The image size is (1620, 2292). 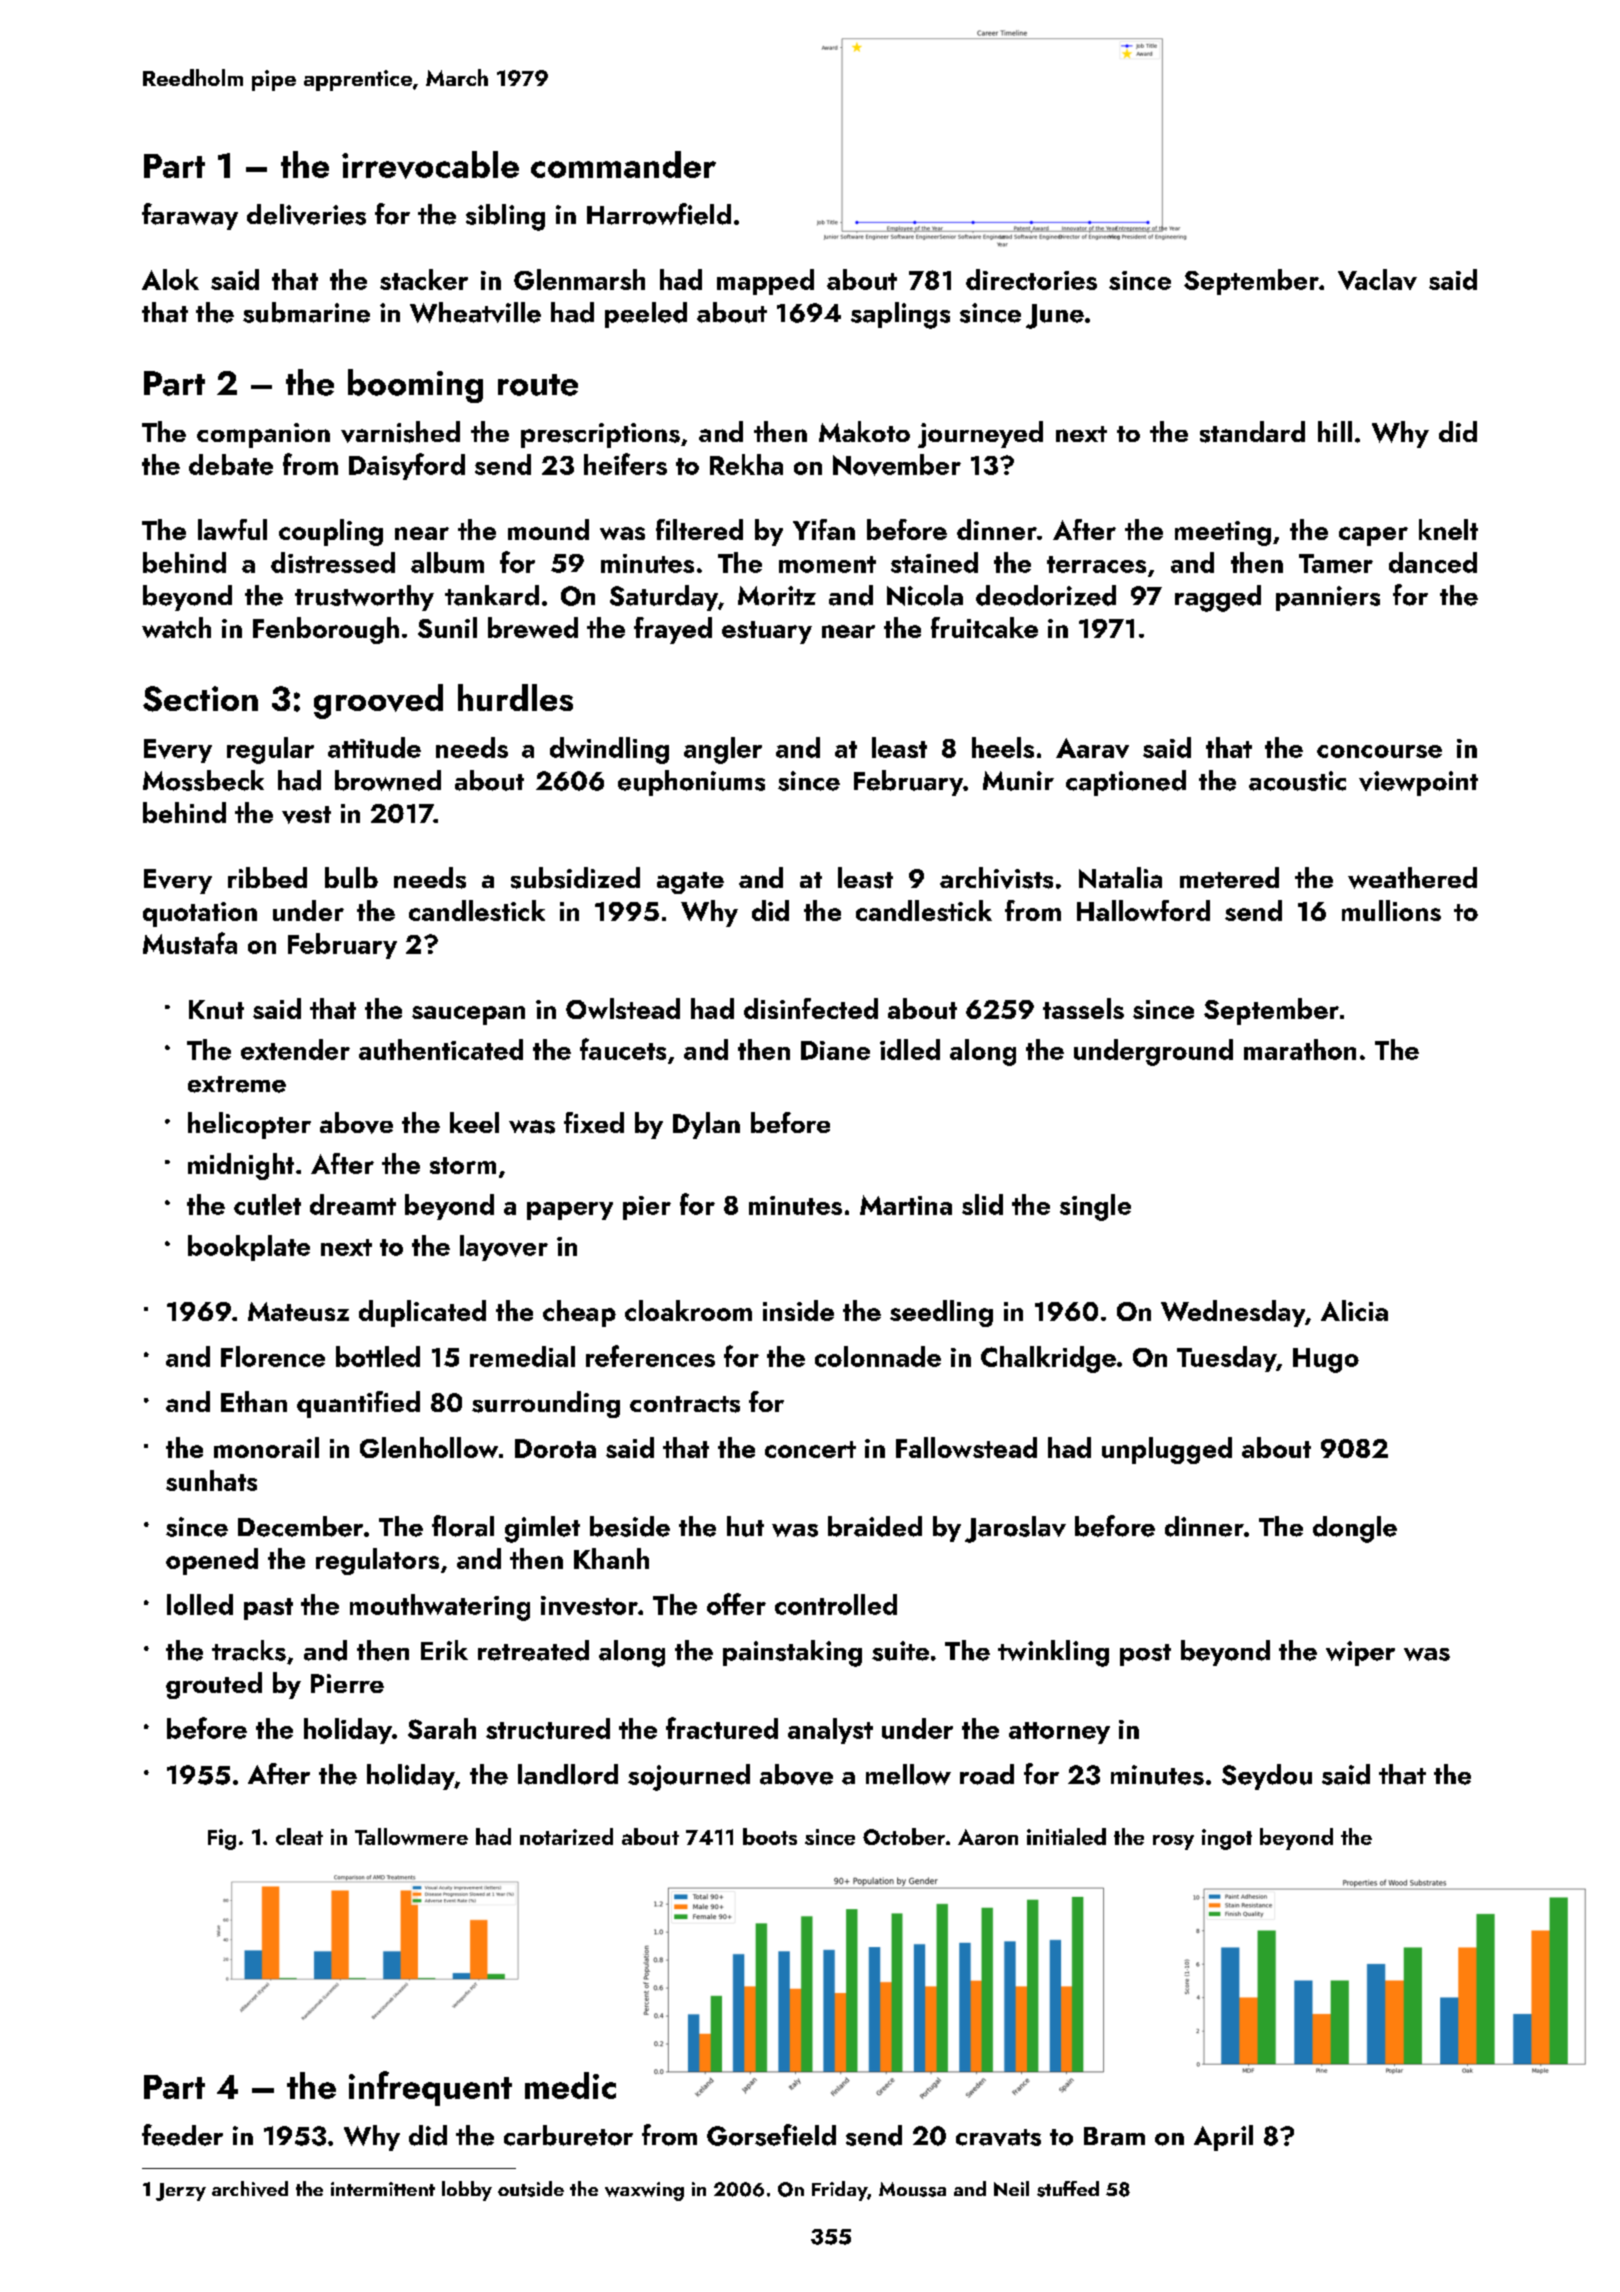 What do you see at coordinates (1252, 432) in the screenshot?
I see `standard` at bounding box center [1252, 432].
